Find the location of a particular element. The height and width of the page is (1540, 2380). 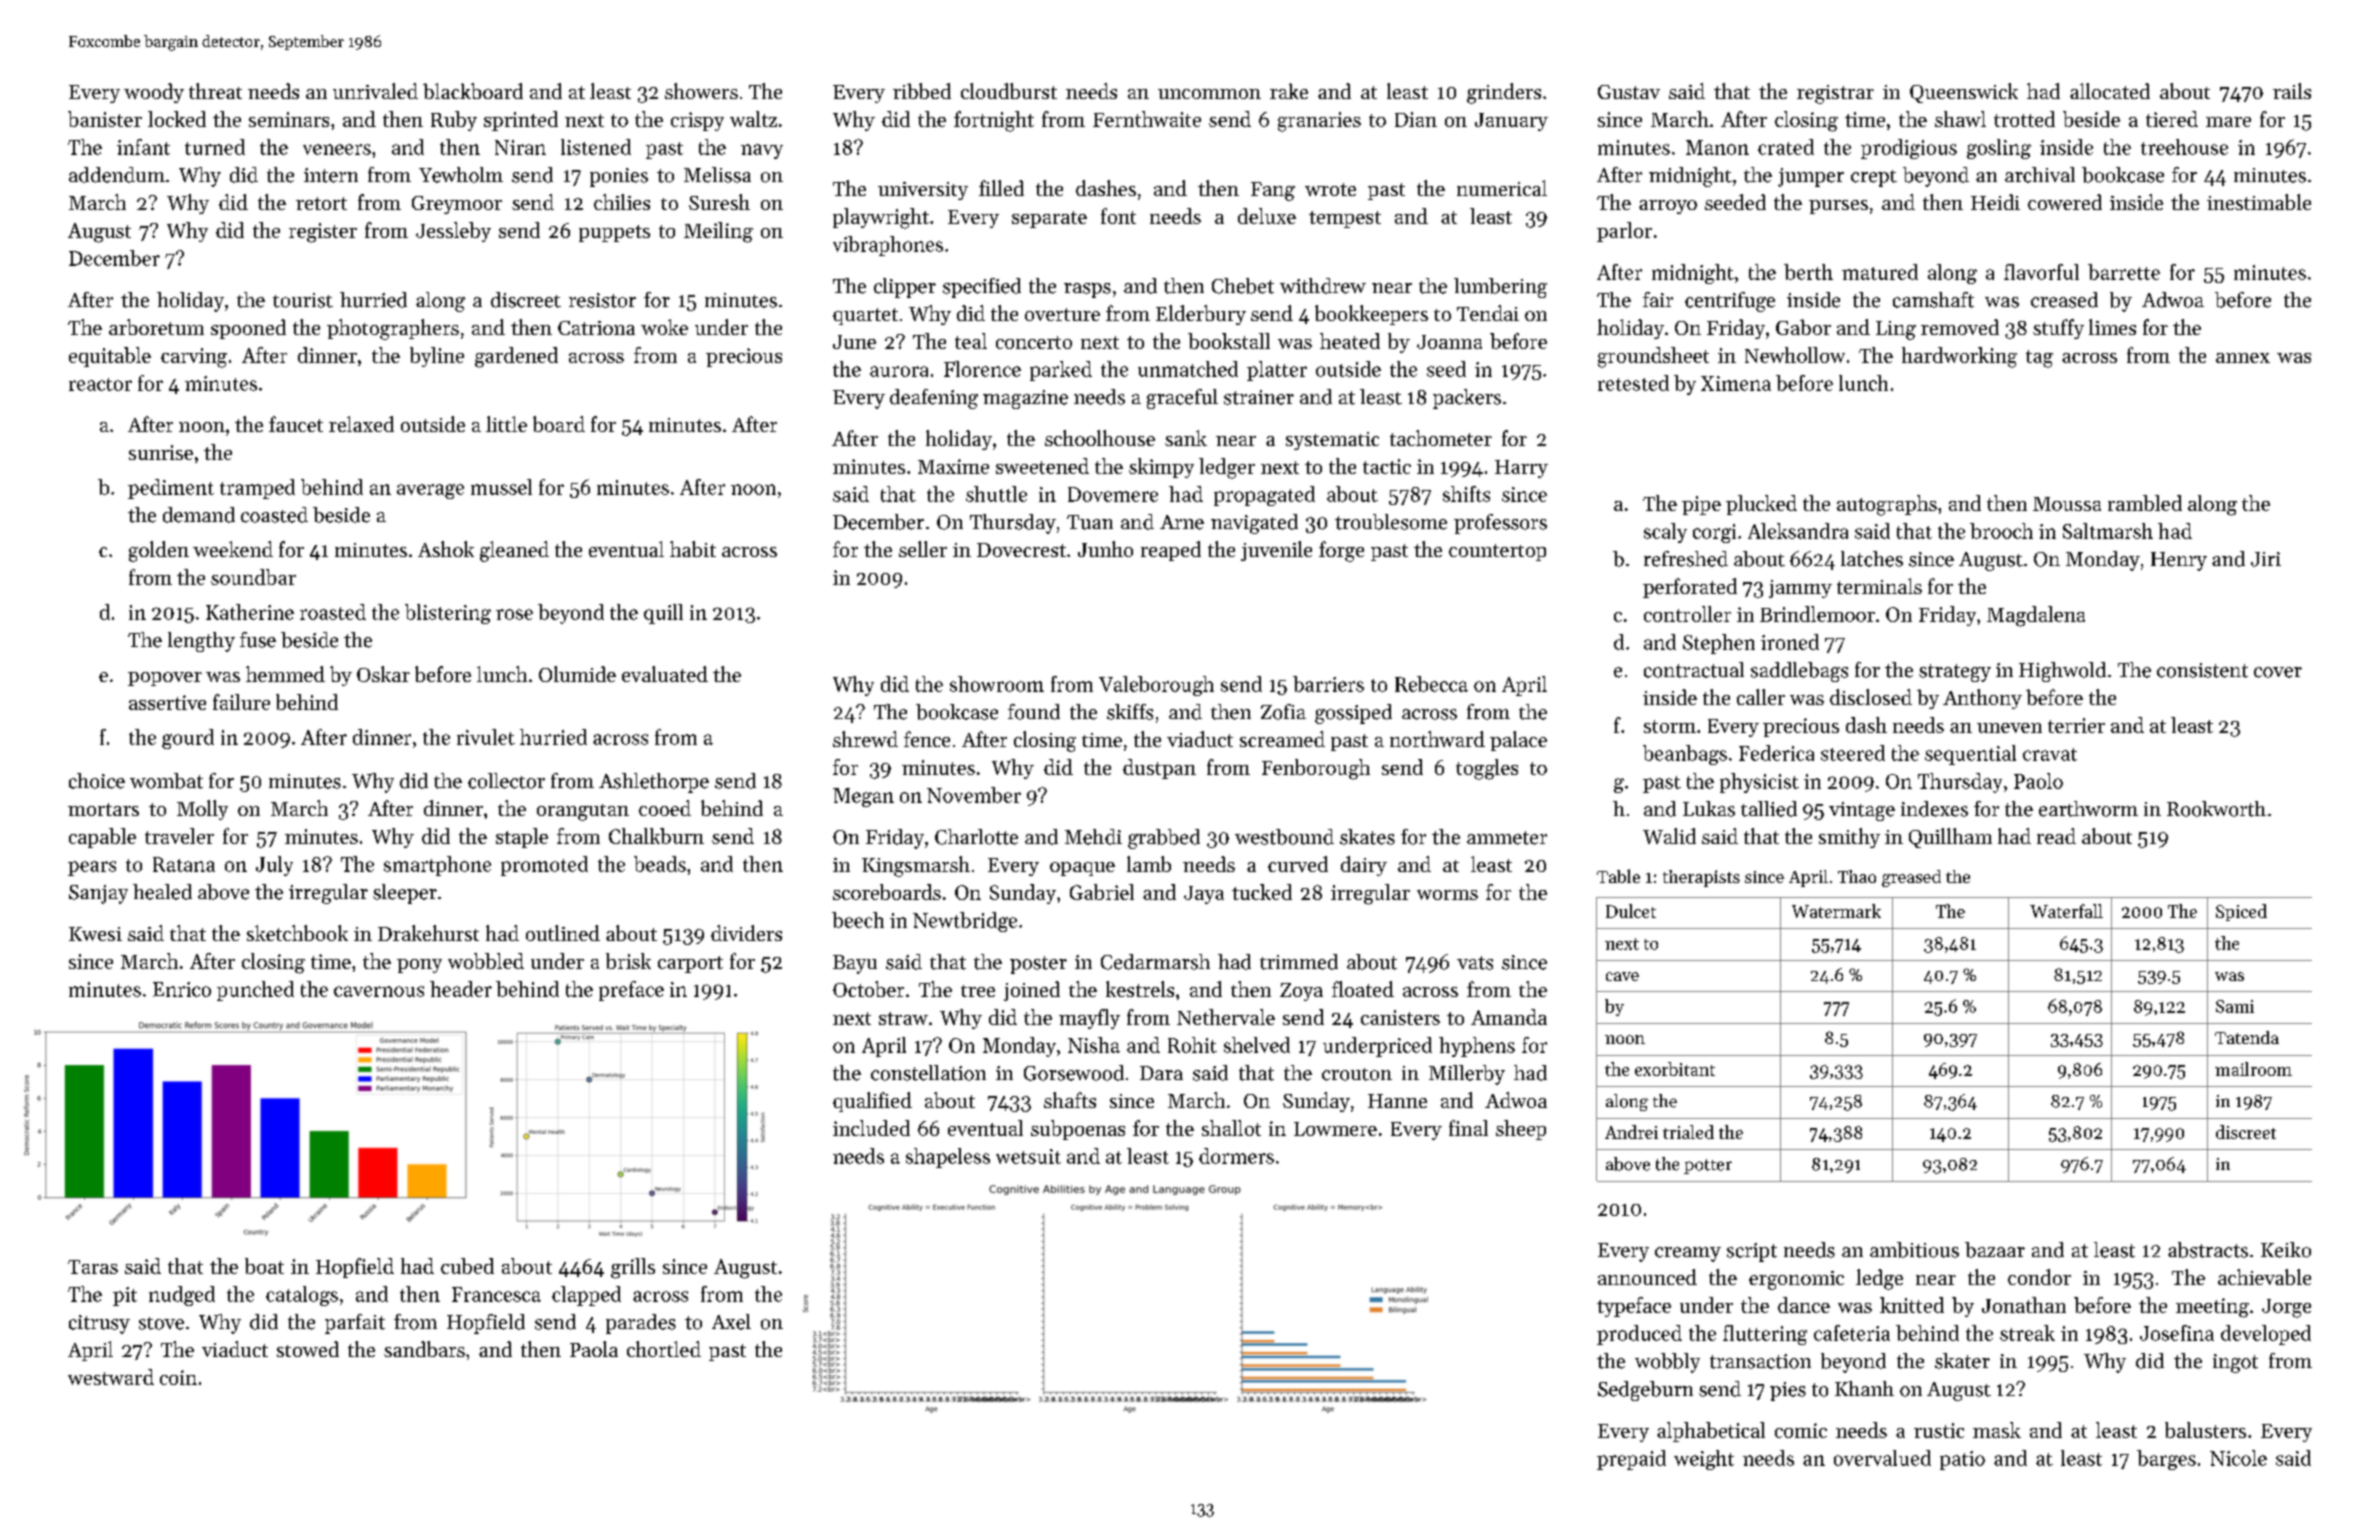

mailroom is located at coordinates (2253, 1069).
